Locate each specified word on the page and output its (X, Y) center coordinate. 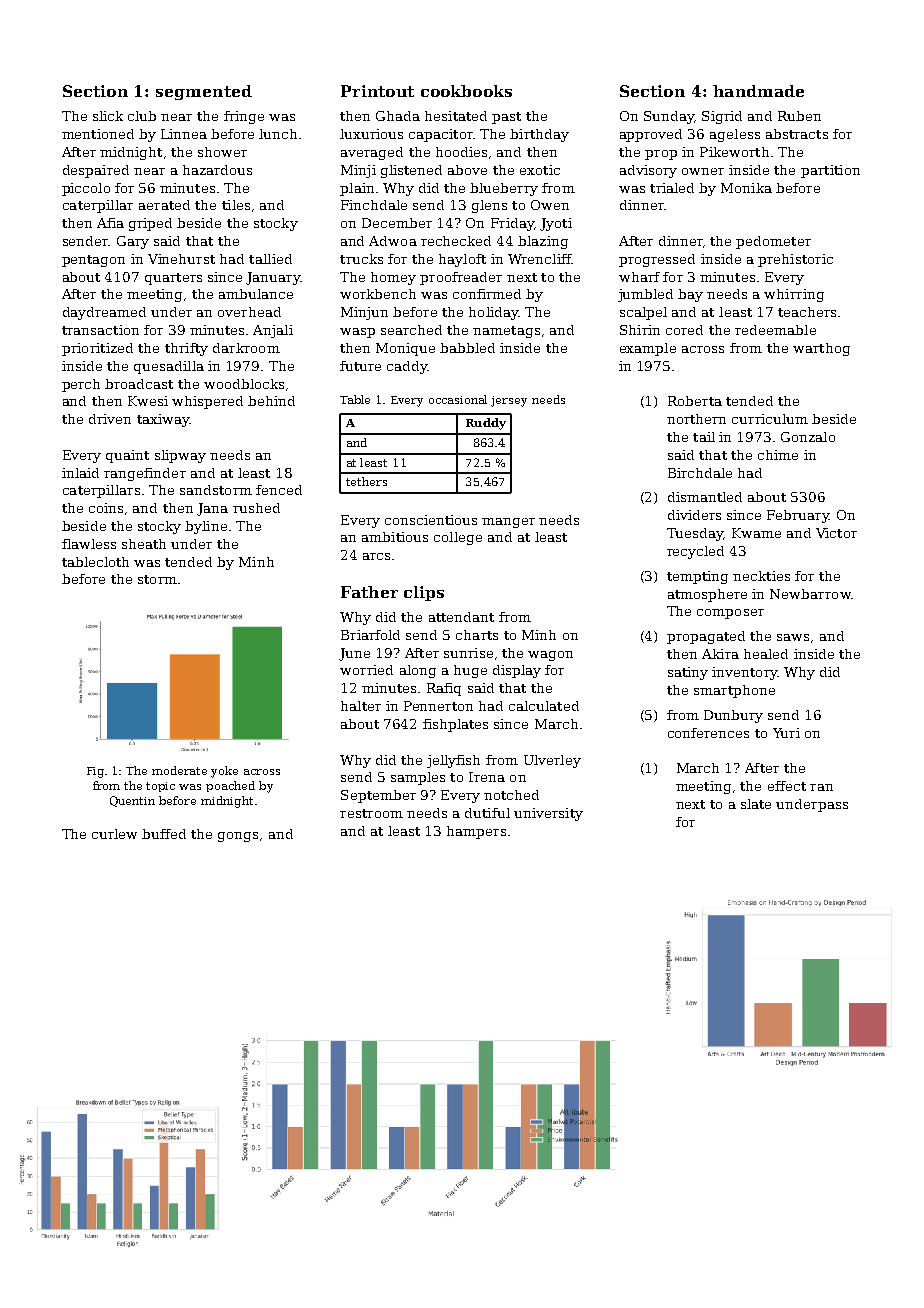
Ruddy (486, 424)
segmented (204, 92)
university (548, 814)
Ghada (398, 116)
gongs (238, 837)
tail (704, 437)
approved (651, 135)
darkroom (246, 348)
